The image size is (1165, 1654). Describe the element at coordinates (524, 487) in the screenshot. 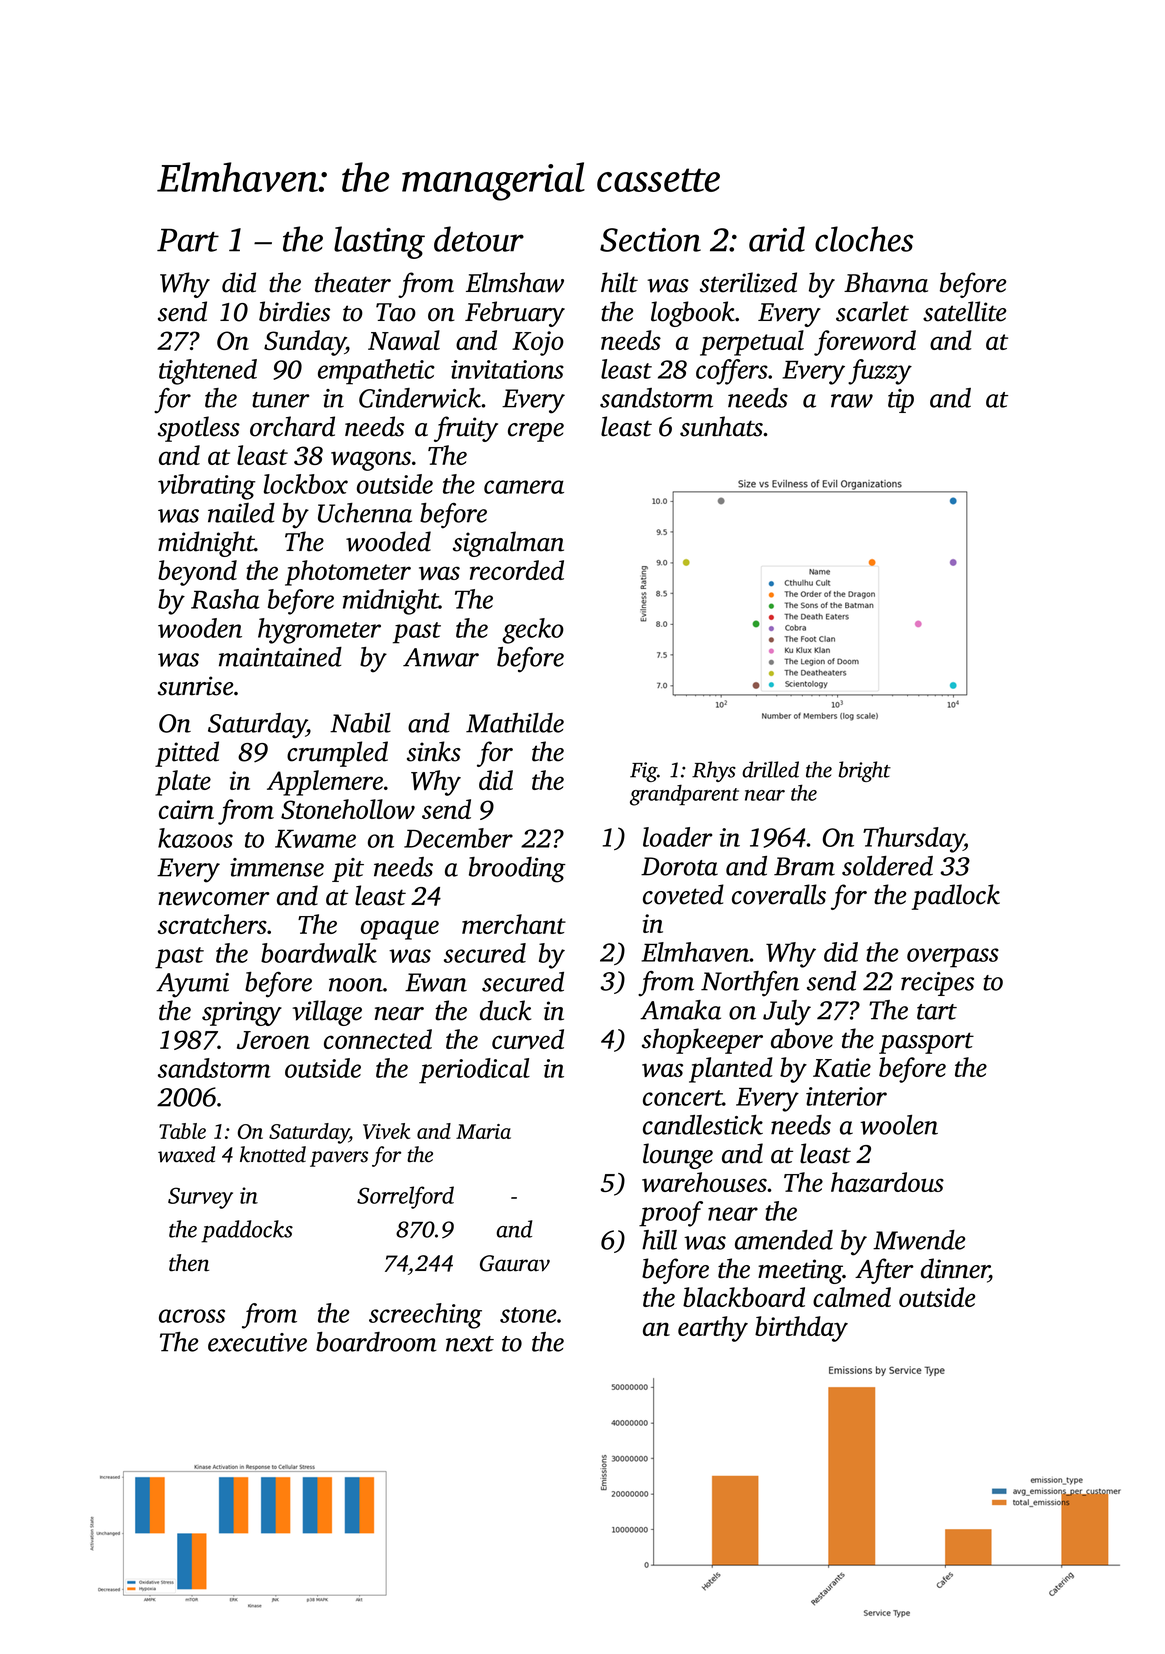

I see `camera` at that location.
